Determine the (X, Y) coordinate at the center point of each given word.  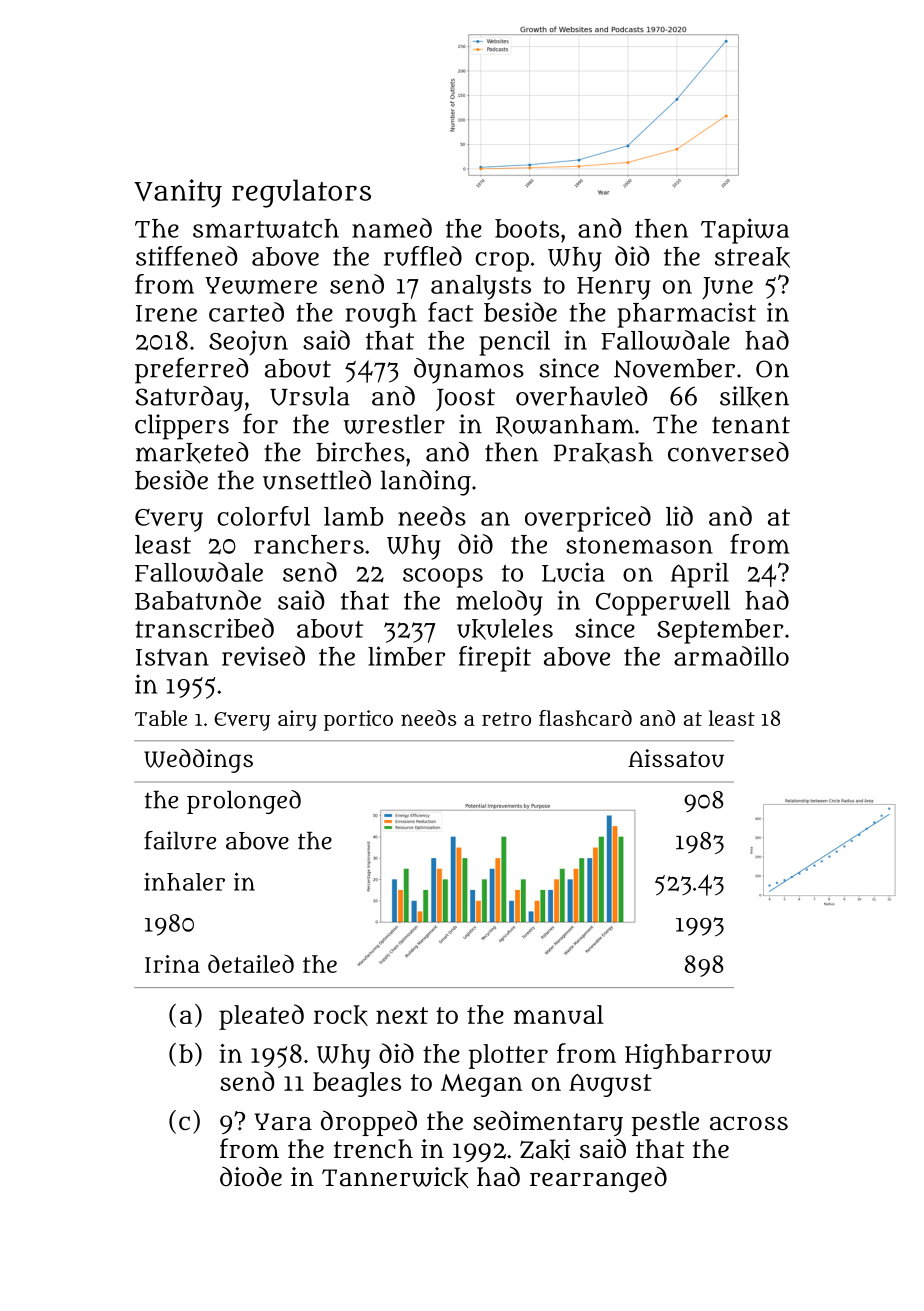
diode (251, 1176)
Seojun (248, 343)
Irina (172, 964)
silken (754, 396)
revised (263, 656)
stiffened (186, 256)
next (402, 1015)
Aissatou (676, 758)
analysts (481, 287)
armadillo (731, 656)
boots (527, 228)
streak (752, 257)
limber (406, 656)
